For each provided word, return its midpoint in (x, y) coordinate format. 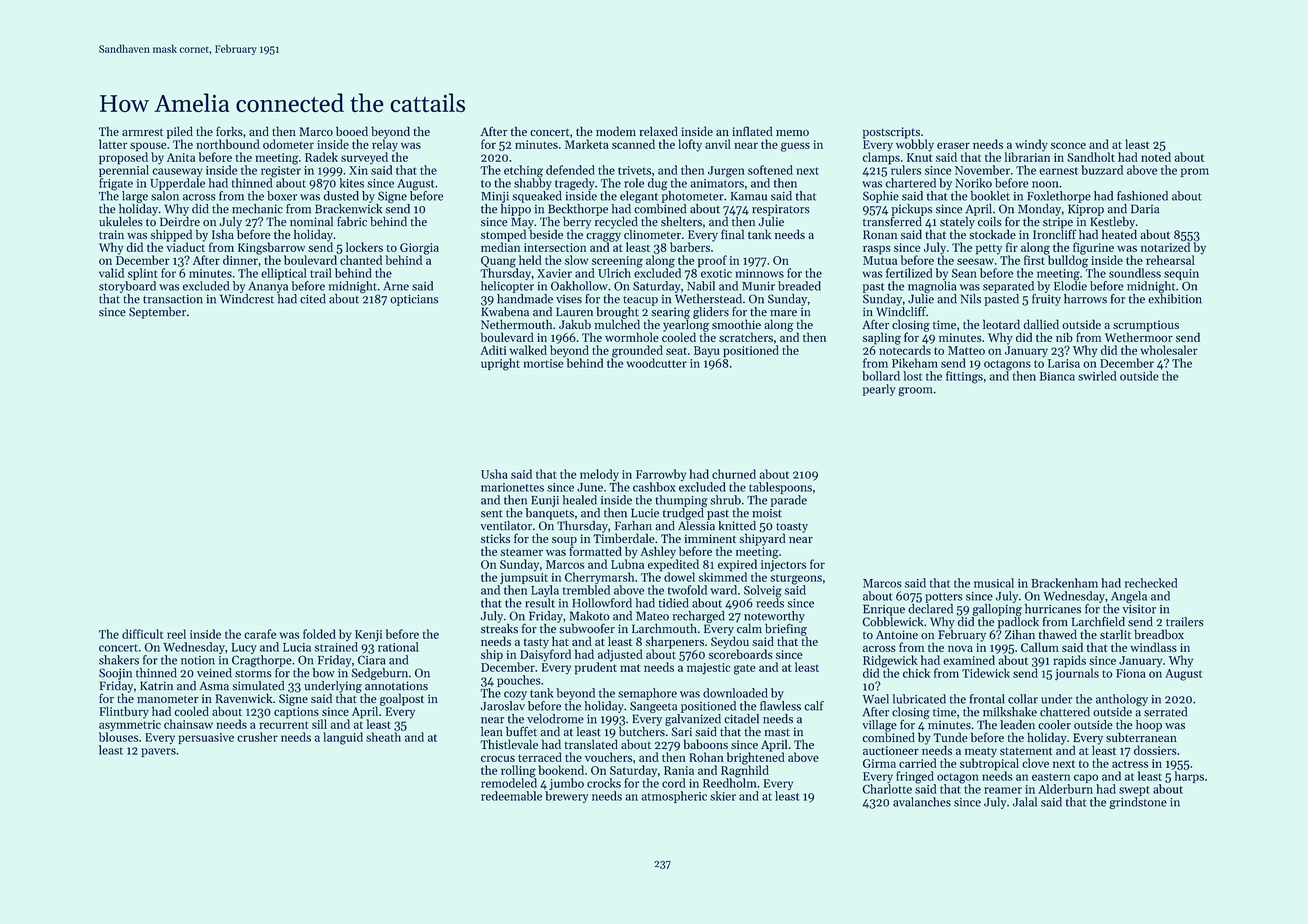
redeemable (511, 796)
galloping (997, 610)
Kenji (368, 636)
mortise (543, 363)
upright (500, 364)
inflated (752, 131)
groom (915, 391)
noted (1156, 157)
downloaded (735, 693)
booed (352, 131)
